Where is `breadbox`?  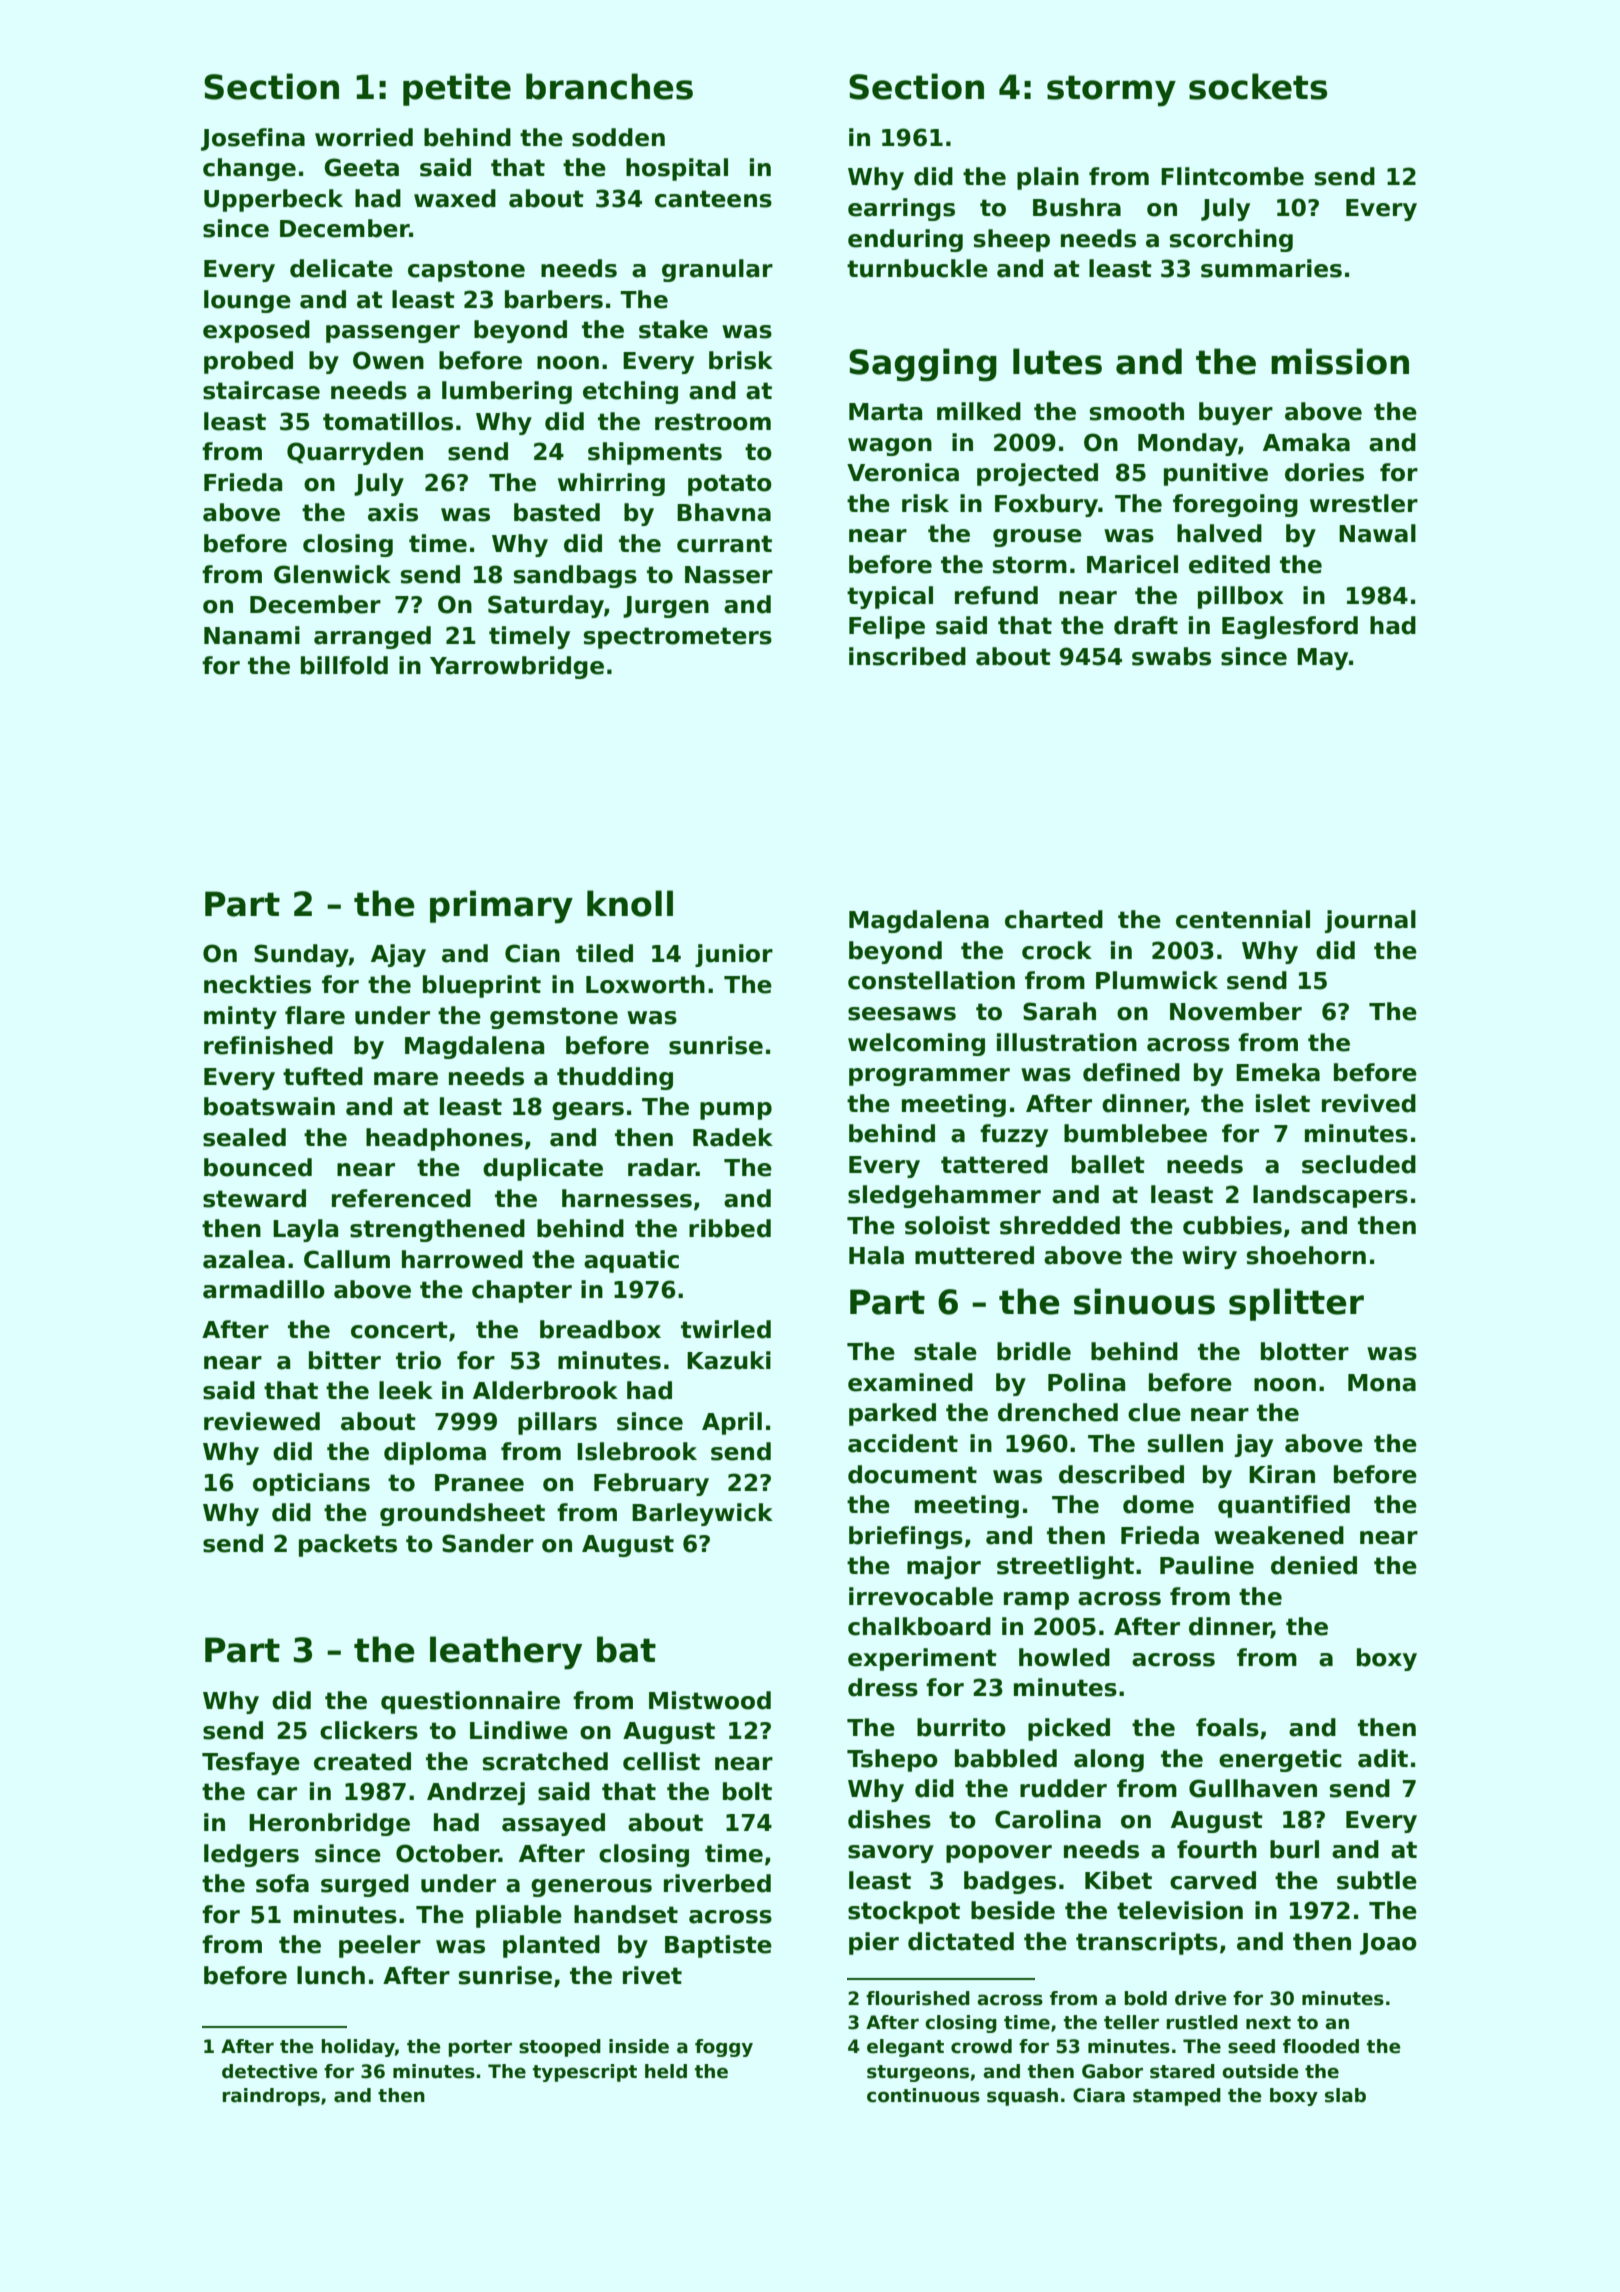
breadbox is located at coordinates (600, 1329).
